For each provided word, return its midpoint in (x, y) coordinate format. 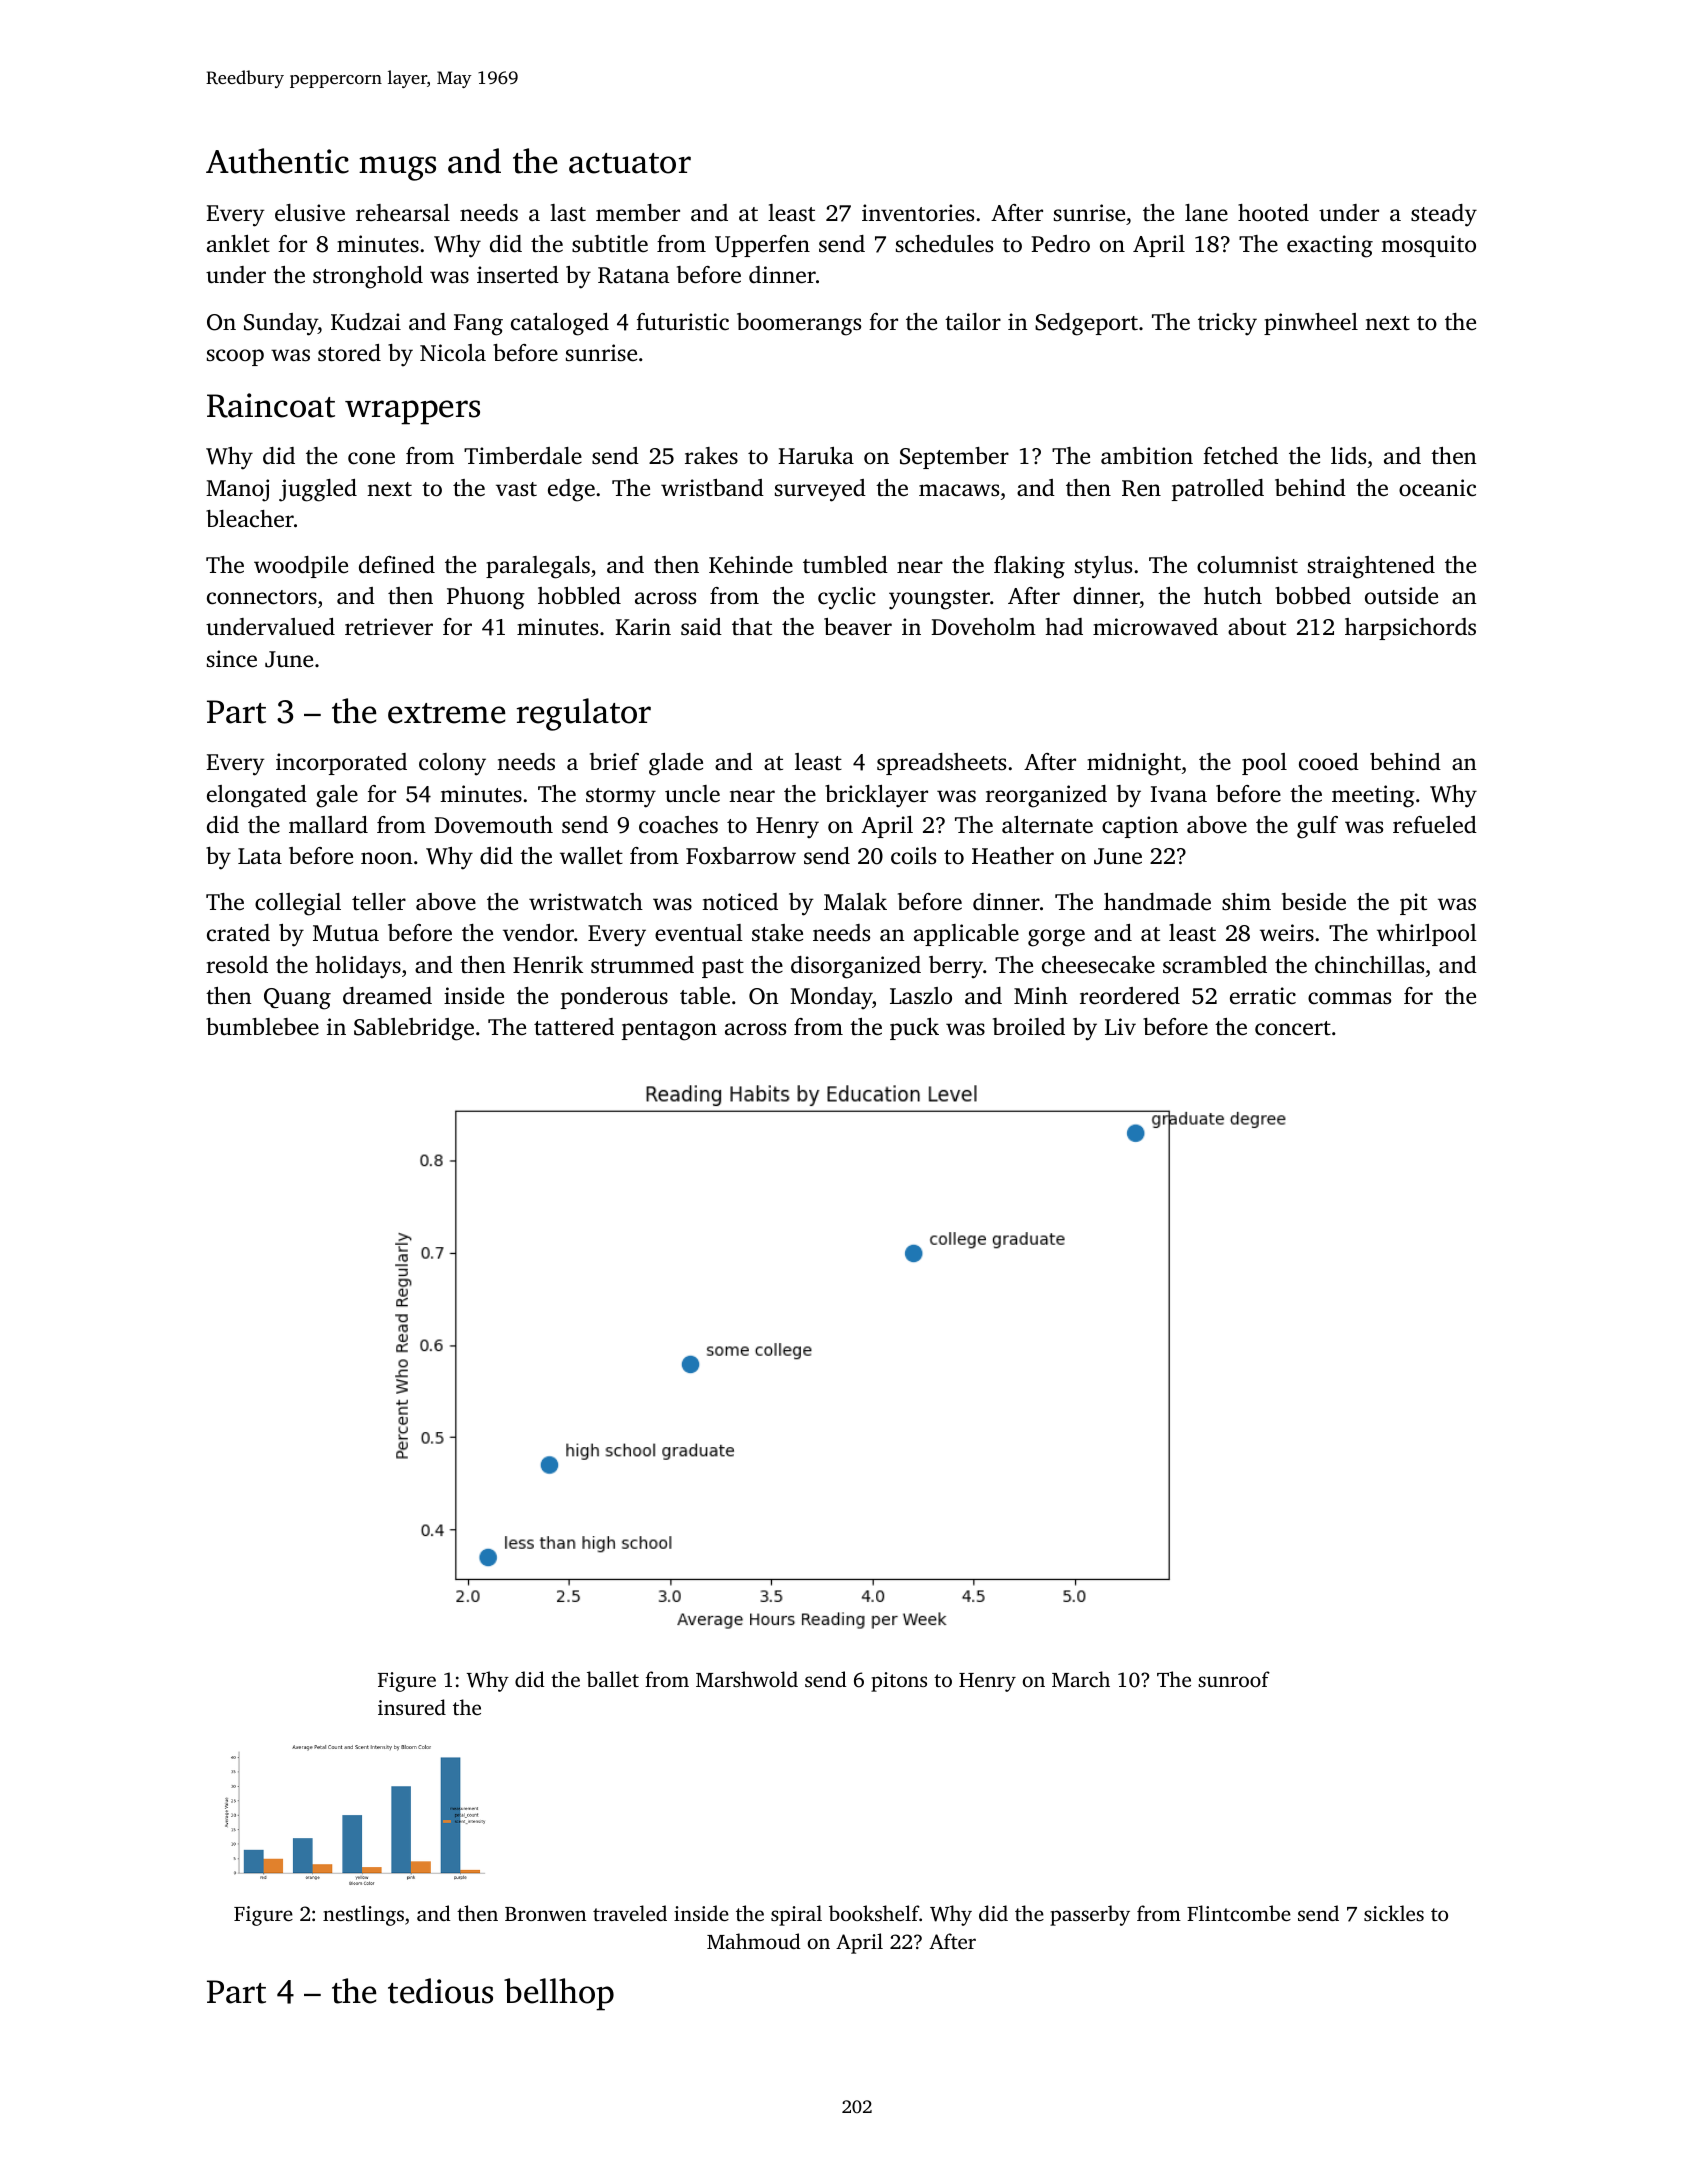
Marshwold (747, 1679)
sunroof (1234, 1679)
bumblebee (262, 1027)
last (568, 212)
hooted (1273, 213)
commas (1349, 998)
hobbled (579, 595)
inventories (918, 213)
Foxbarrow (741, 856)
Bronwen (545, 1914)
